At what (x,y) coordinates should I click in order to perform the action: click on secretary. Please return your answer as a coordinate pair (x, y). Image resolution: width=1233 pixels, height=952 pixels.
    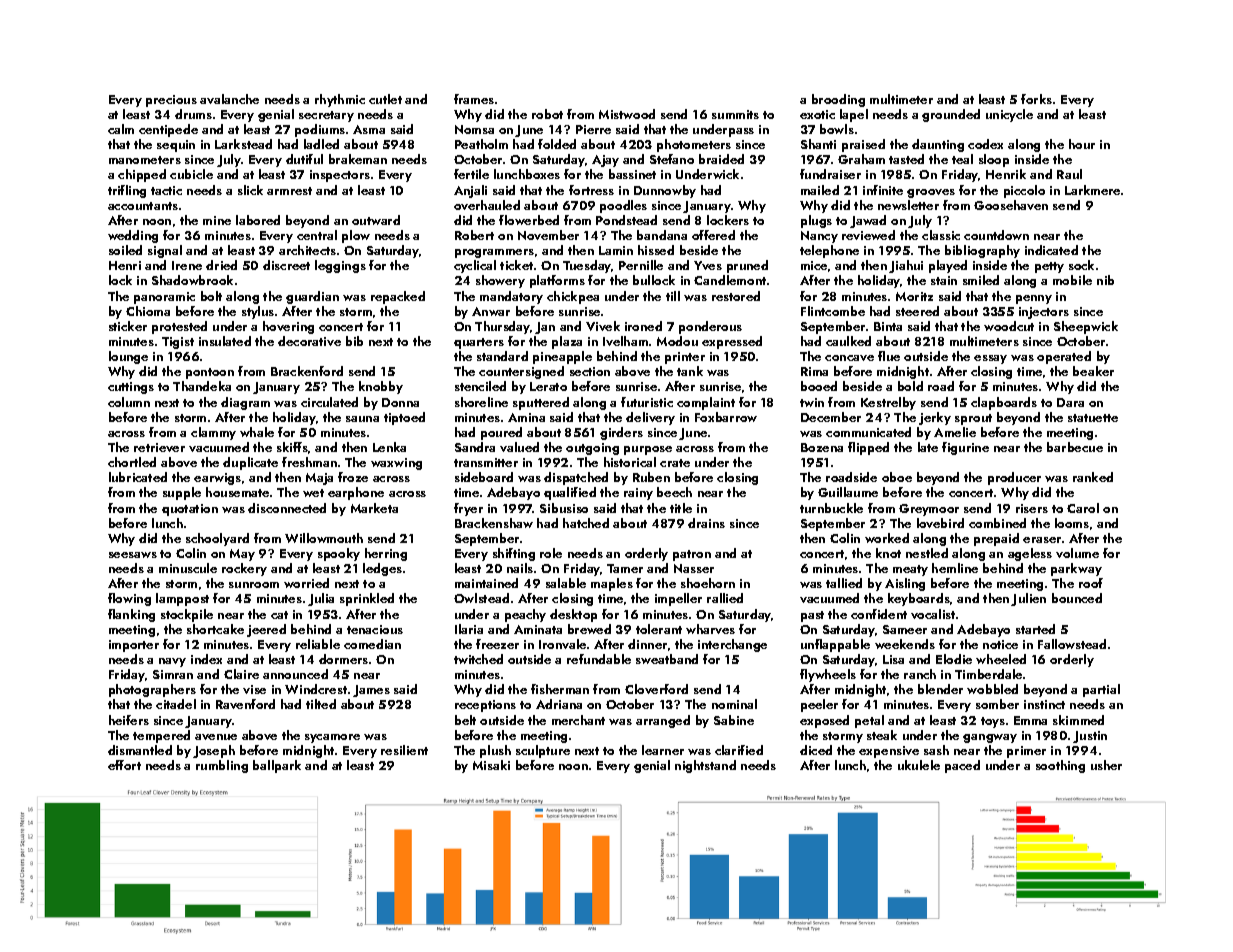
    Looking at the image, I should click on (326, 116).
